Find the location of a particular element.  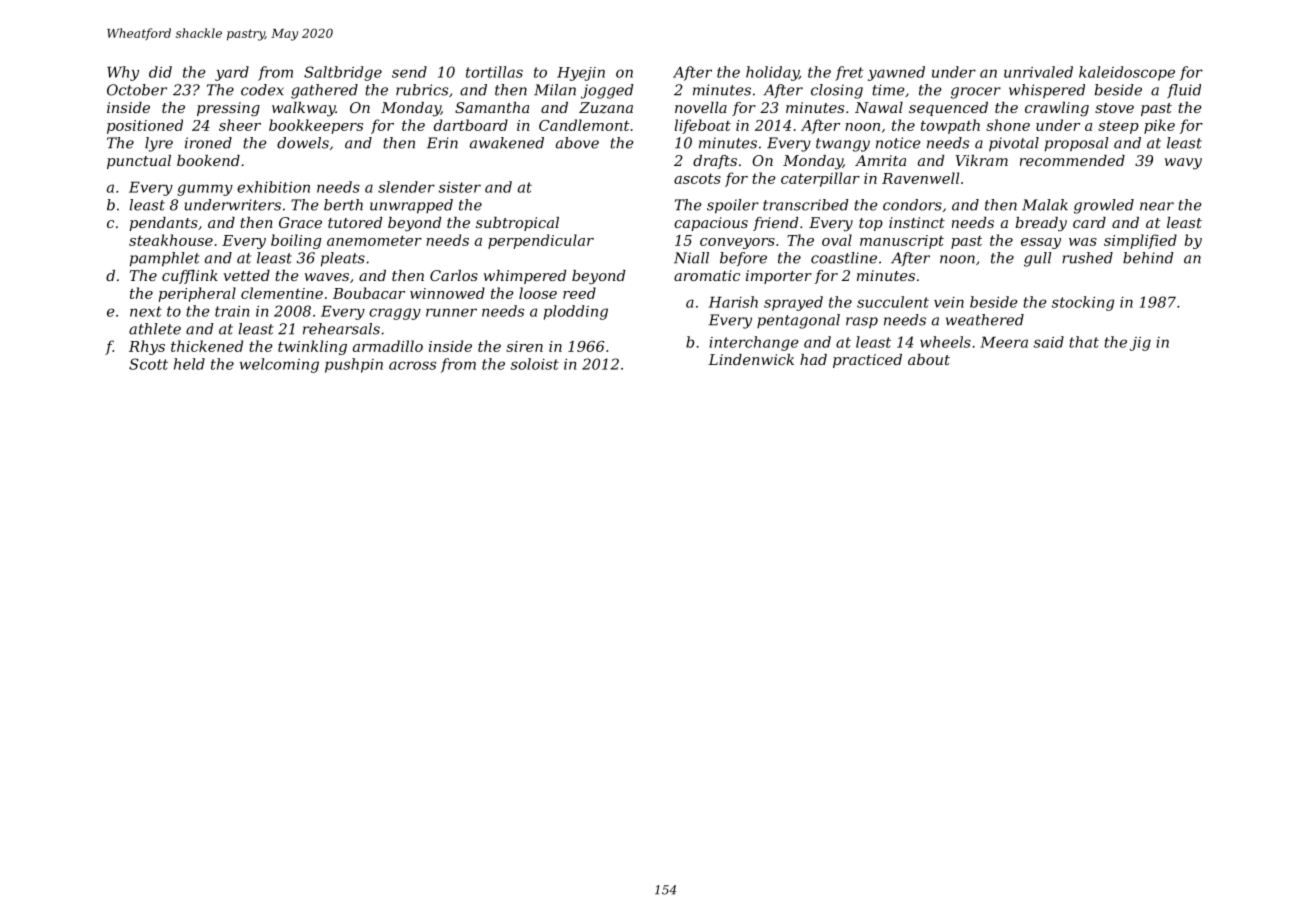

did is located at coordinates (160, 72).
